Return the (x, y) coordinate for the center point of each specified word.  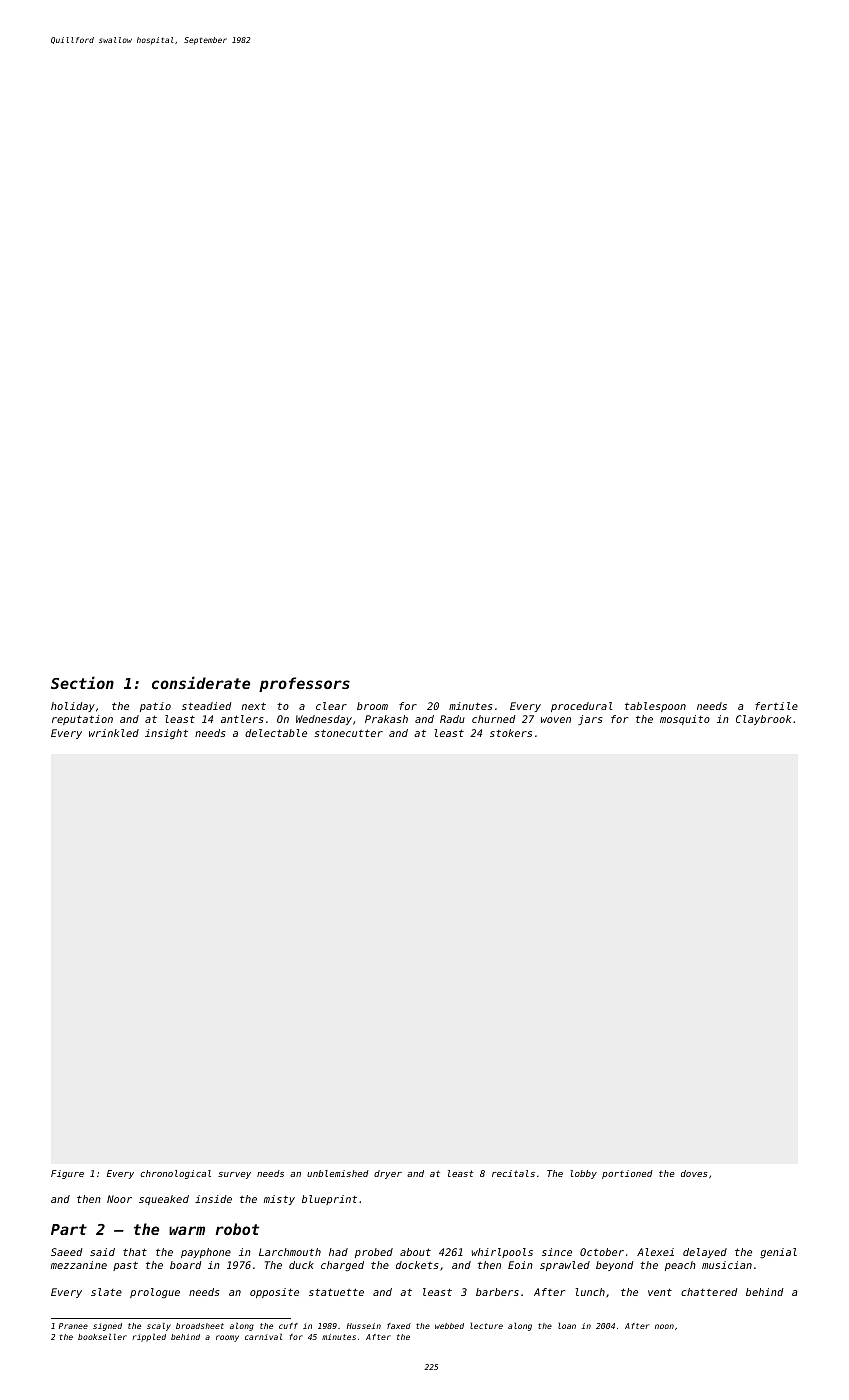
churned (494, 719)
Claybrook (763, 720)
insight (166, 734)
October (602, 1252)
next (254, 706)
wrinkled (114, 733)
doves (694, 1173)
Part (69, 1229)
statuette (336, 1292)
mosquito (685, 720)
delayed (705, 1253)
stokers (511, 733)
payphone (206, 1253)
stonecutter (348, 733)
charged (342, 1266)
